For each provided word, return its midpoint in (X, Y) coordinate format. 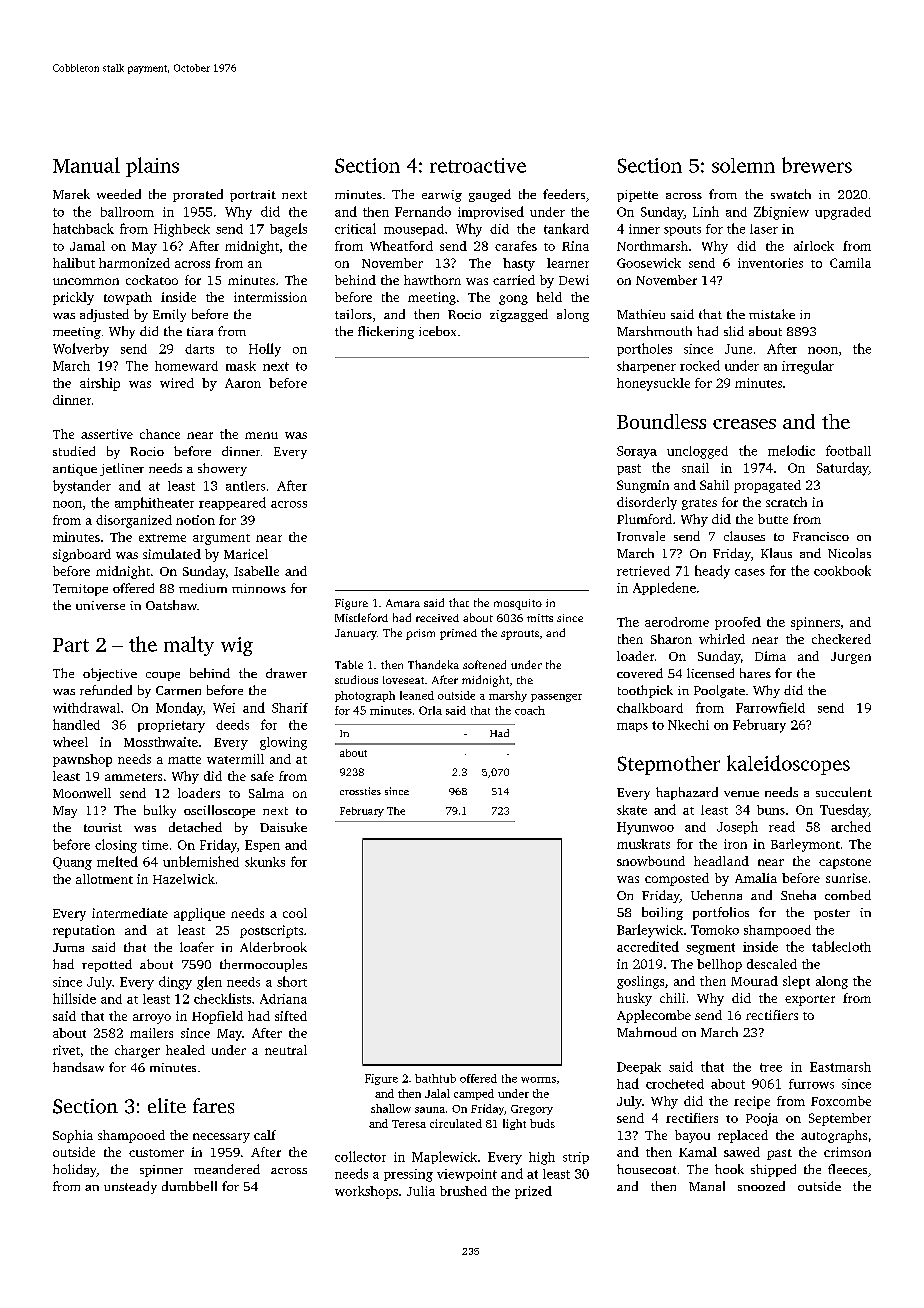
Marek (71, 194)
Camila (850, 263)
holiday (75, 1170)
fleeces (847, 1169)
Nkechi (688, 725)
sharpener (646, 367)
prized (533, 1192)
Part (71, 645)
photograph (365, 696)
